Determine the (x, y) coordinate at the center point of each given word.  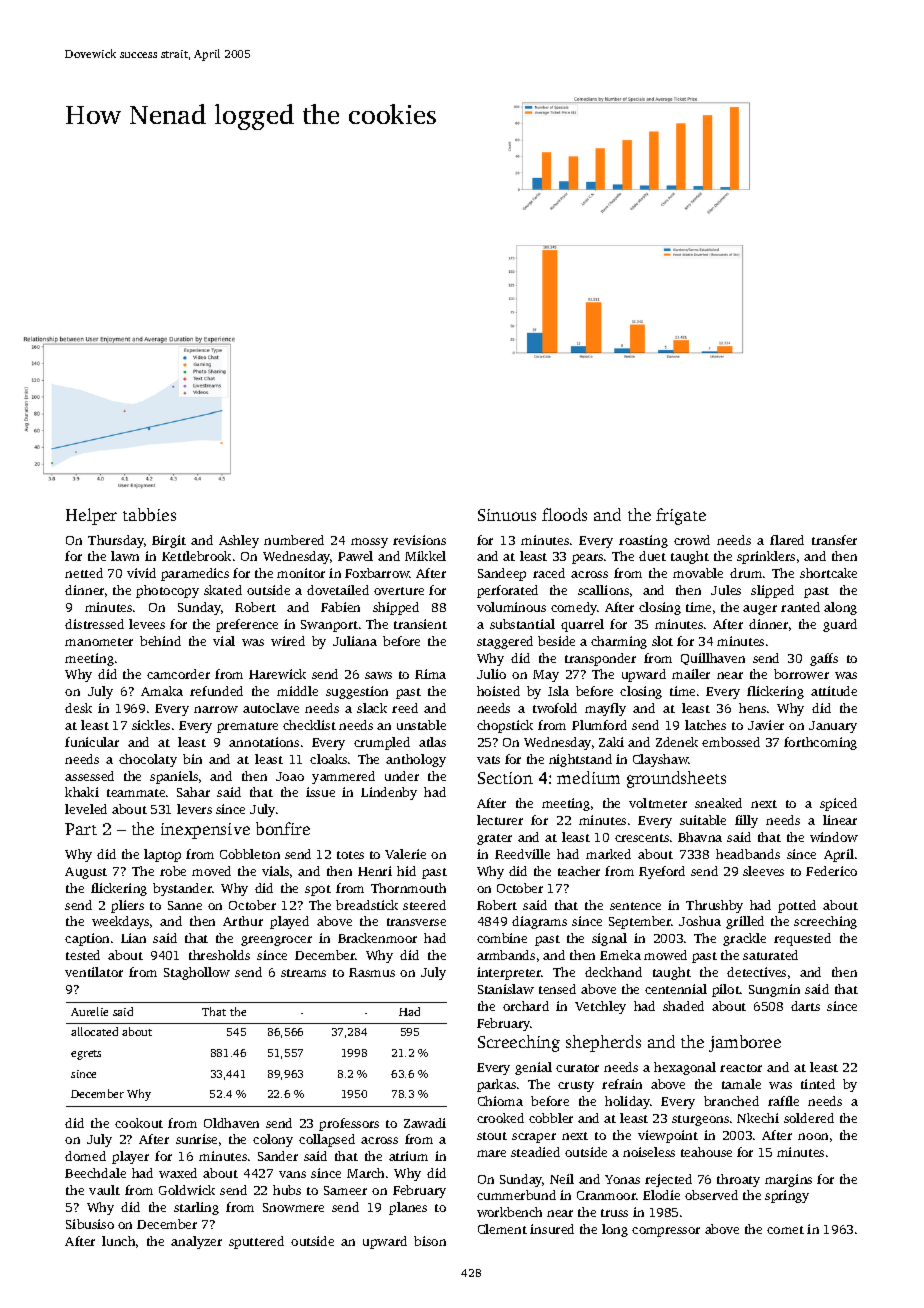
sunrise (196, 1139)
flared (787, 540)
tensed (557, 989)
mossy (369, 543)
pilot (726, 990)
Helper (91, 516)
